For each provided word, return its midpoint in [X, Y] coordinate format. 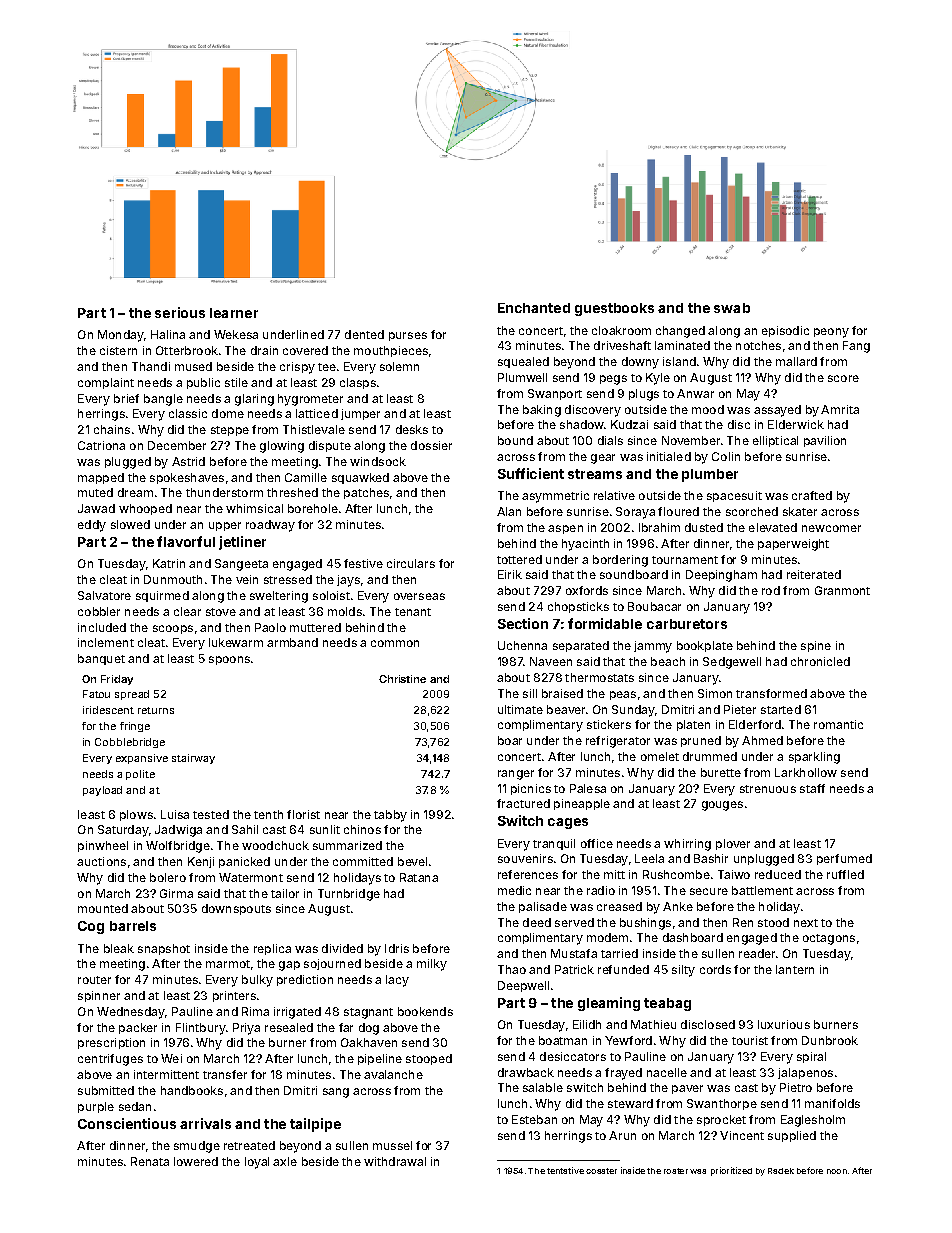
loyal [257, 1163]
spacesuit [734, 496]
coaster [601, 1171]
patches [366, 493]
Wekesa [236, 334]
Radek [781, 1171]
